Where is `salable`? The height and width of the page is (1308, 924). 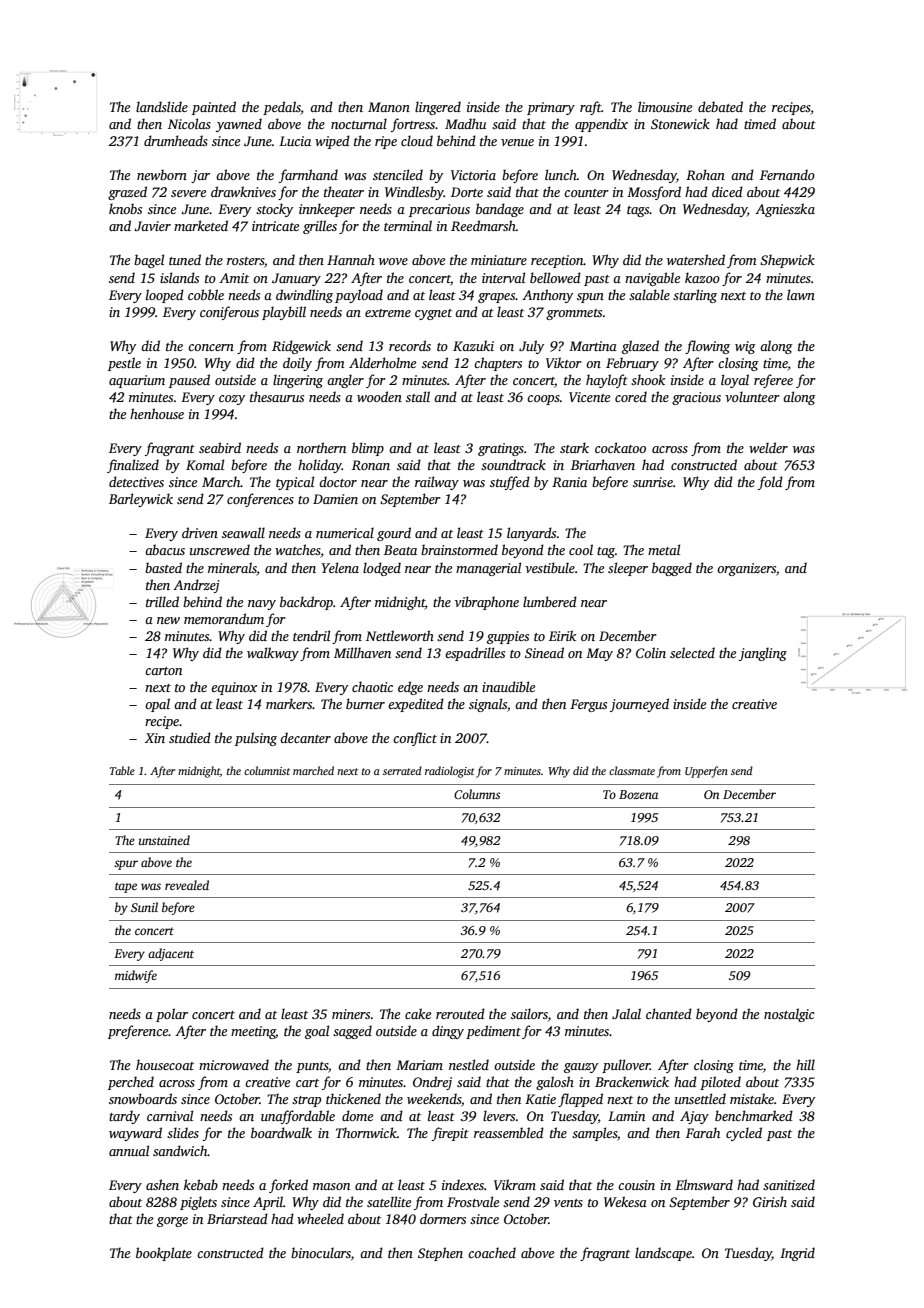 salable is located at coordinates (649, 294).
